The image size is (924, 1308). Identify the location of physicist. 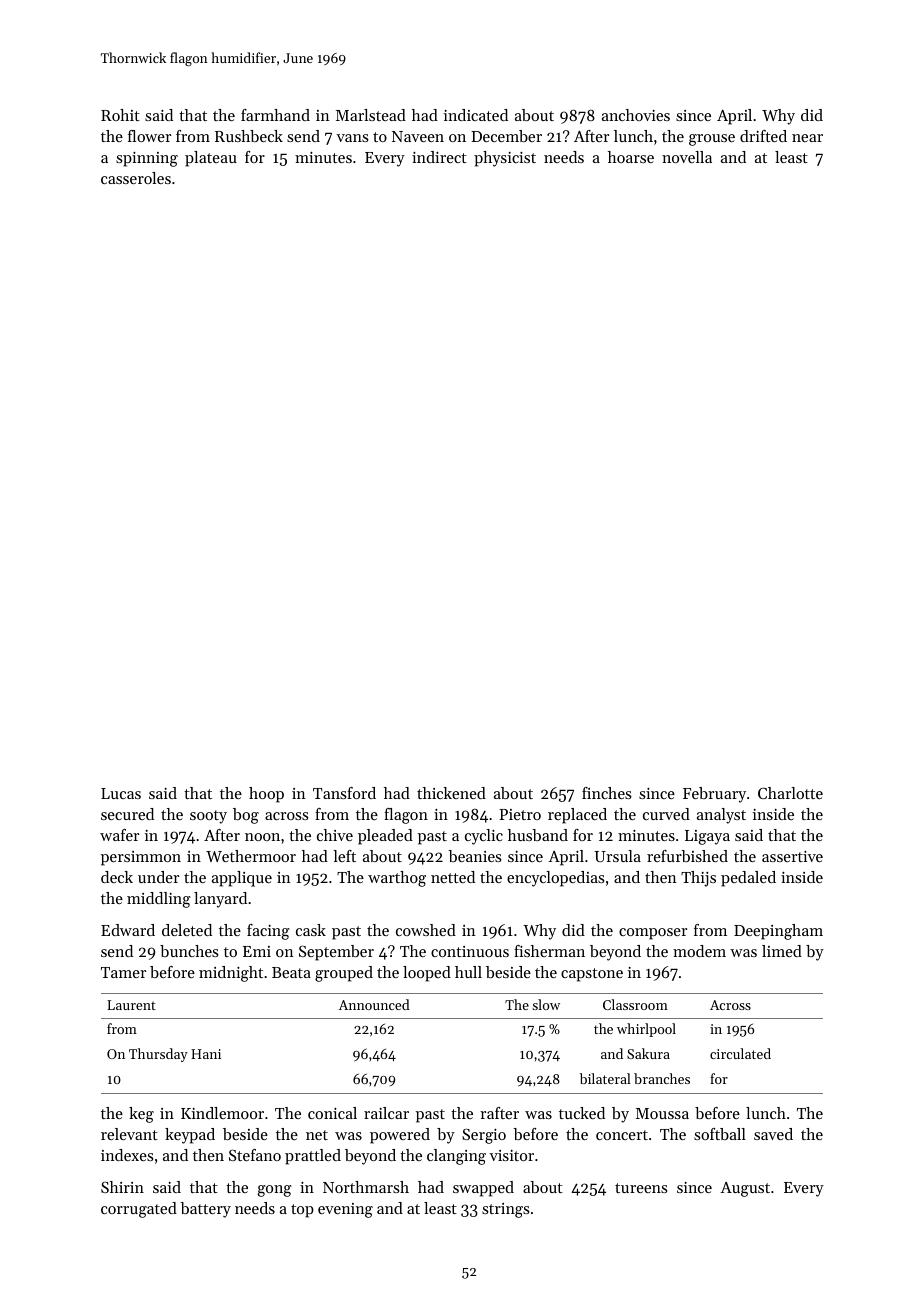
(505, 159).
